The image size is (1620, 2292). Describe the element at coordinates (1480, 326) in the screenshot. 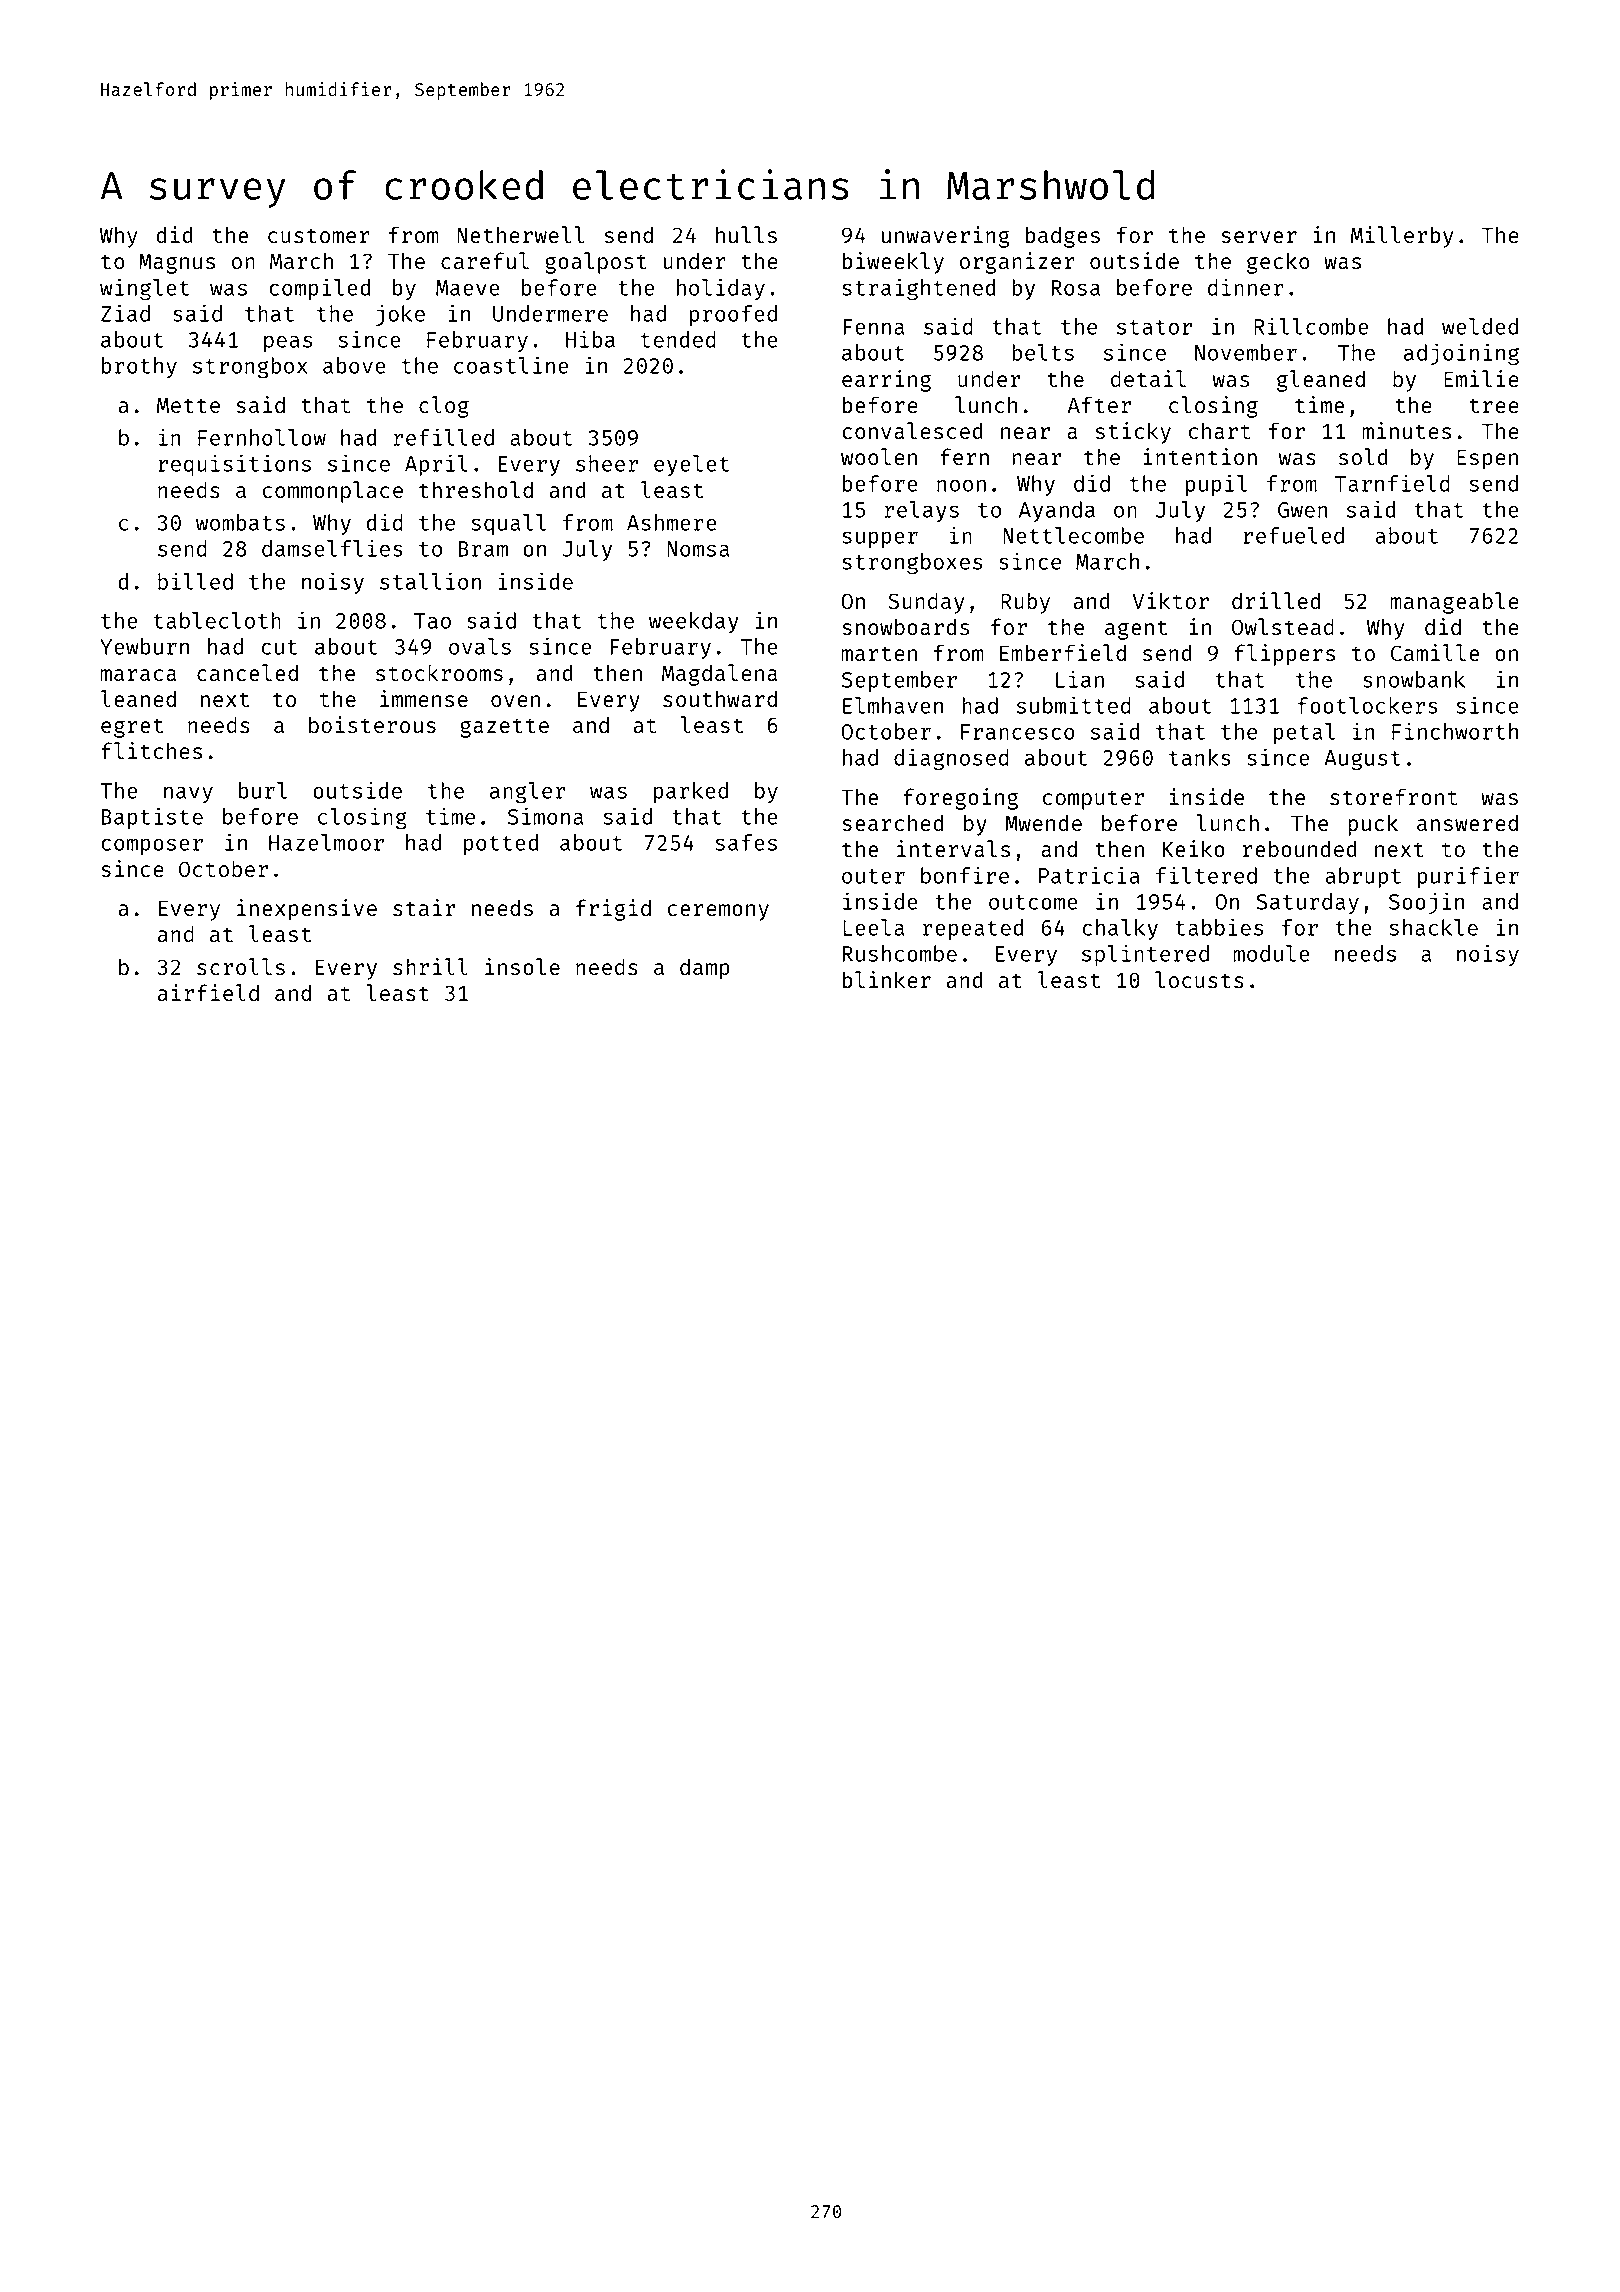

I see `welded` at that location.
